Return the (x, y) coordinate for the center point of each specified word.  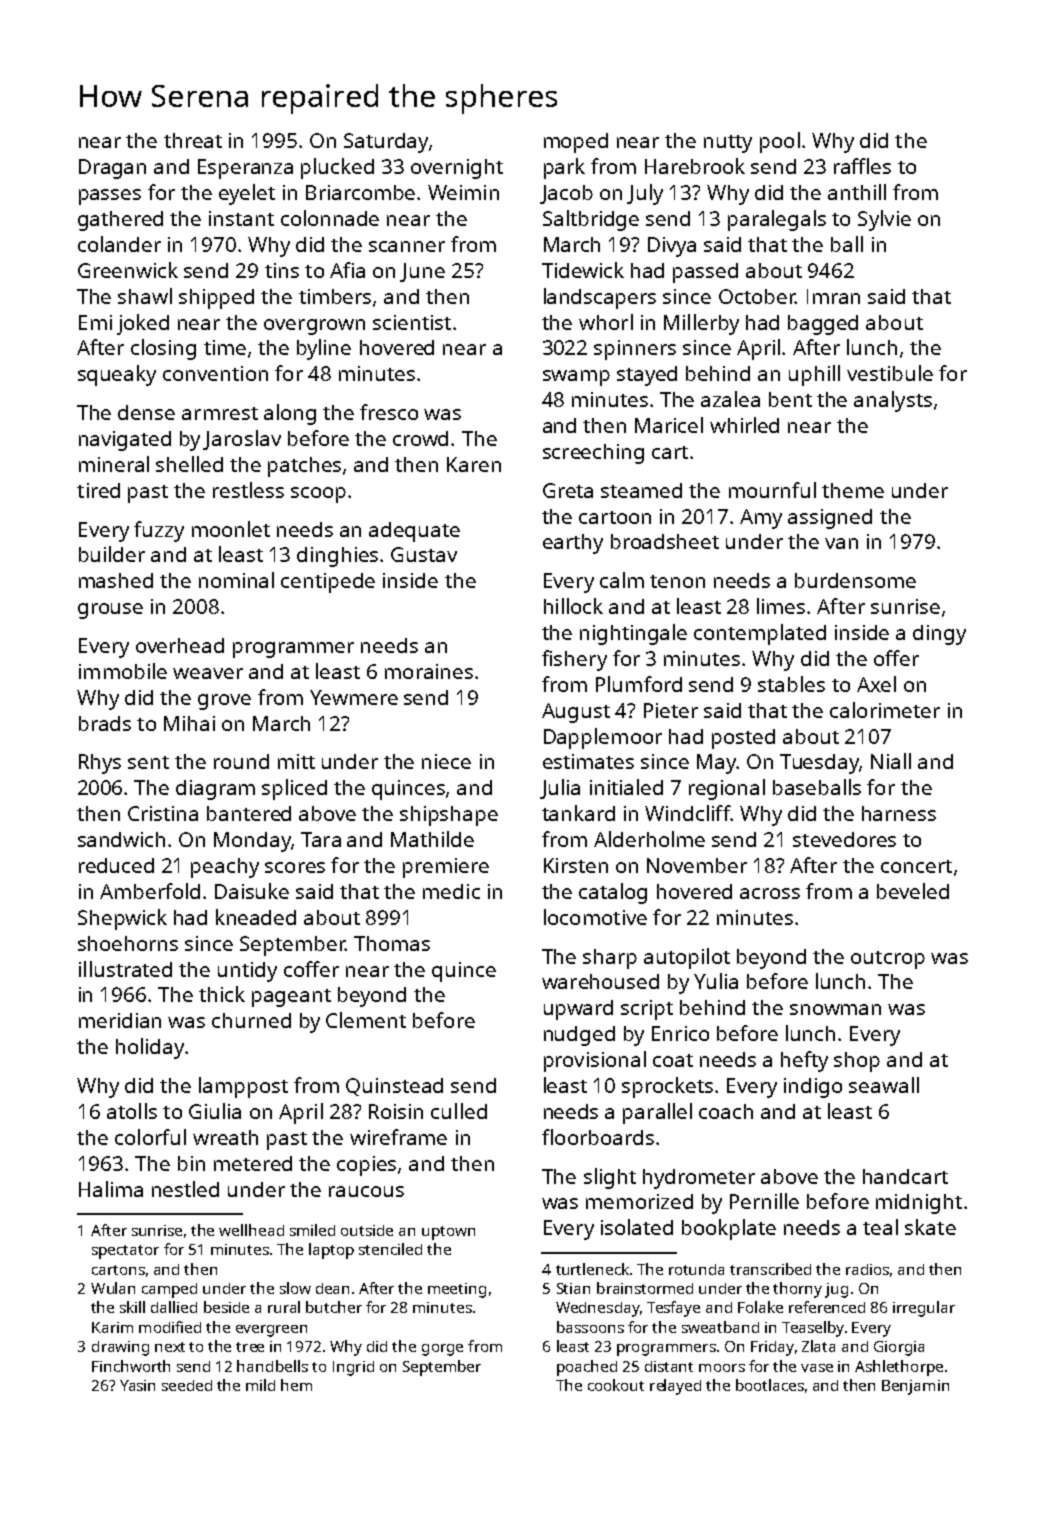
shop (857, 1062)
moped (576, 143)
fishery (574, 660)
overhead (180, 645)
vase (817, 1368)
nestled (185, 1189)
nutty (728, 144)
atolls (132, 1111)
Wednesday (598, 1309)
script (647, 1010)
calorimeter (885, 710)
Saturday (386, 143)
